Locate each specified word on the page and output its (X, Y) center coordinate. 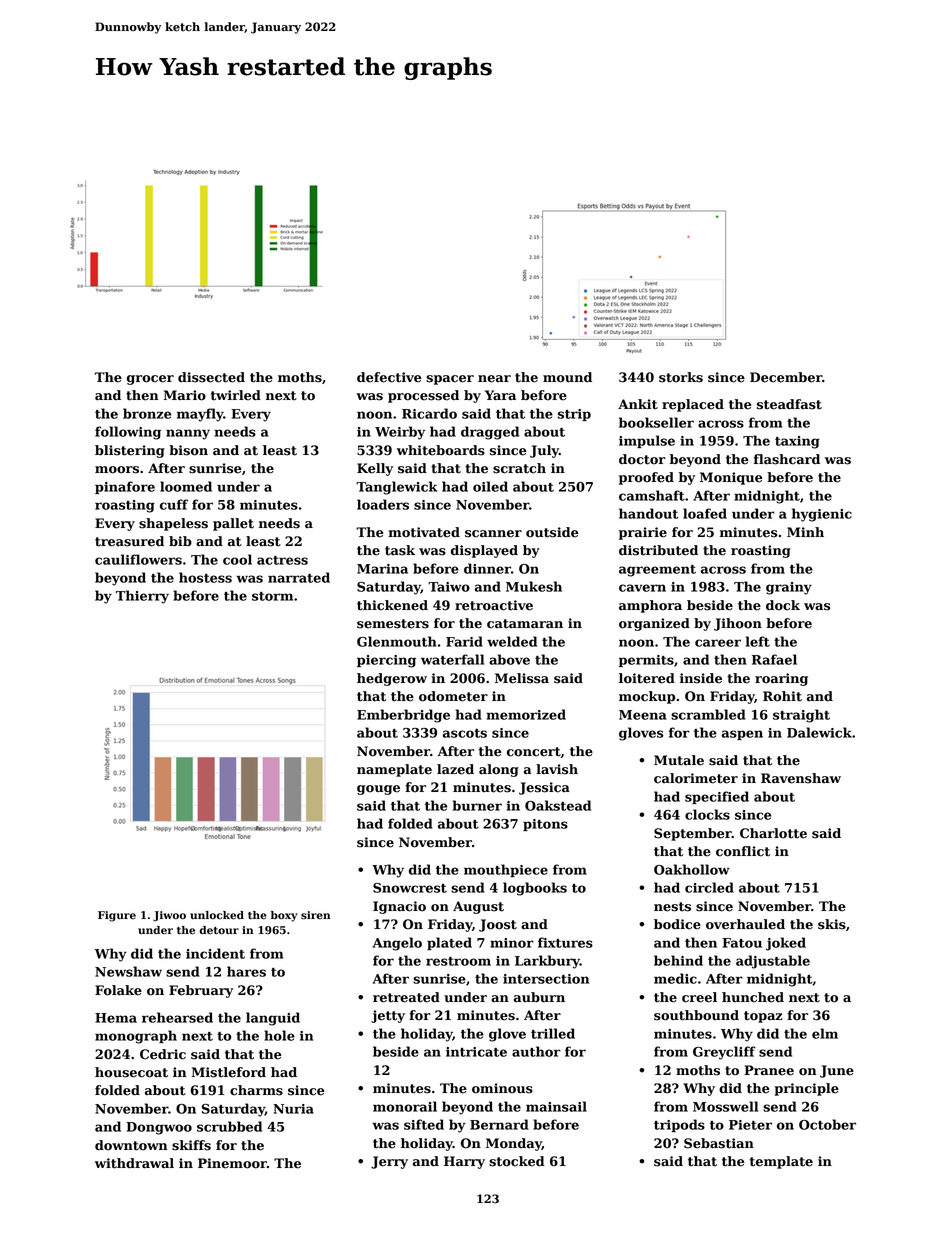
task (400, 550)
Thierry (142, 597)
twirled (236, 395)
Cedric (163, 1054)
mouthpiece (506, 870)
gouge (378, 790)
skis (832, 924)
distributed (658, 550)
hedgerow (392, 679)
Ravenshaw (801, 778)
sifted (424, 1124)
